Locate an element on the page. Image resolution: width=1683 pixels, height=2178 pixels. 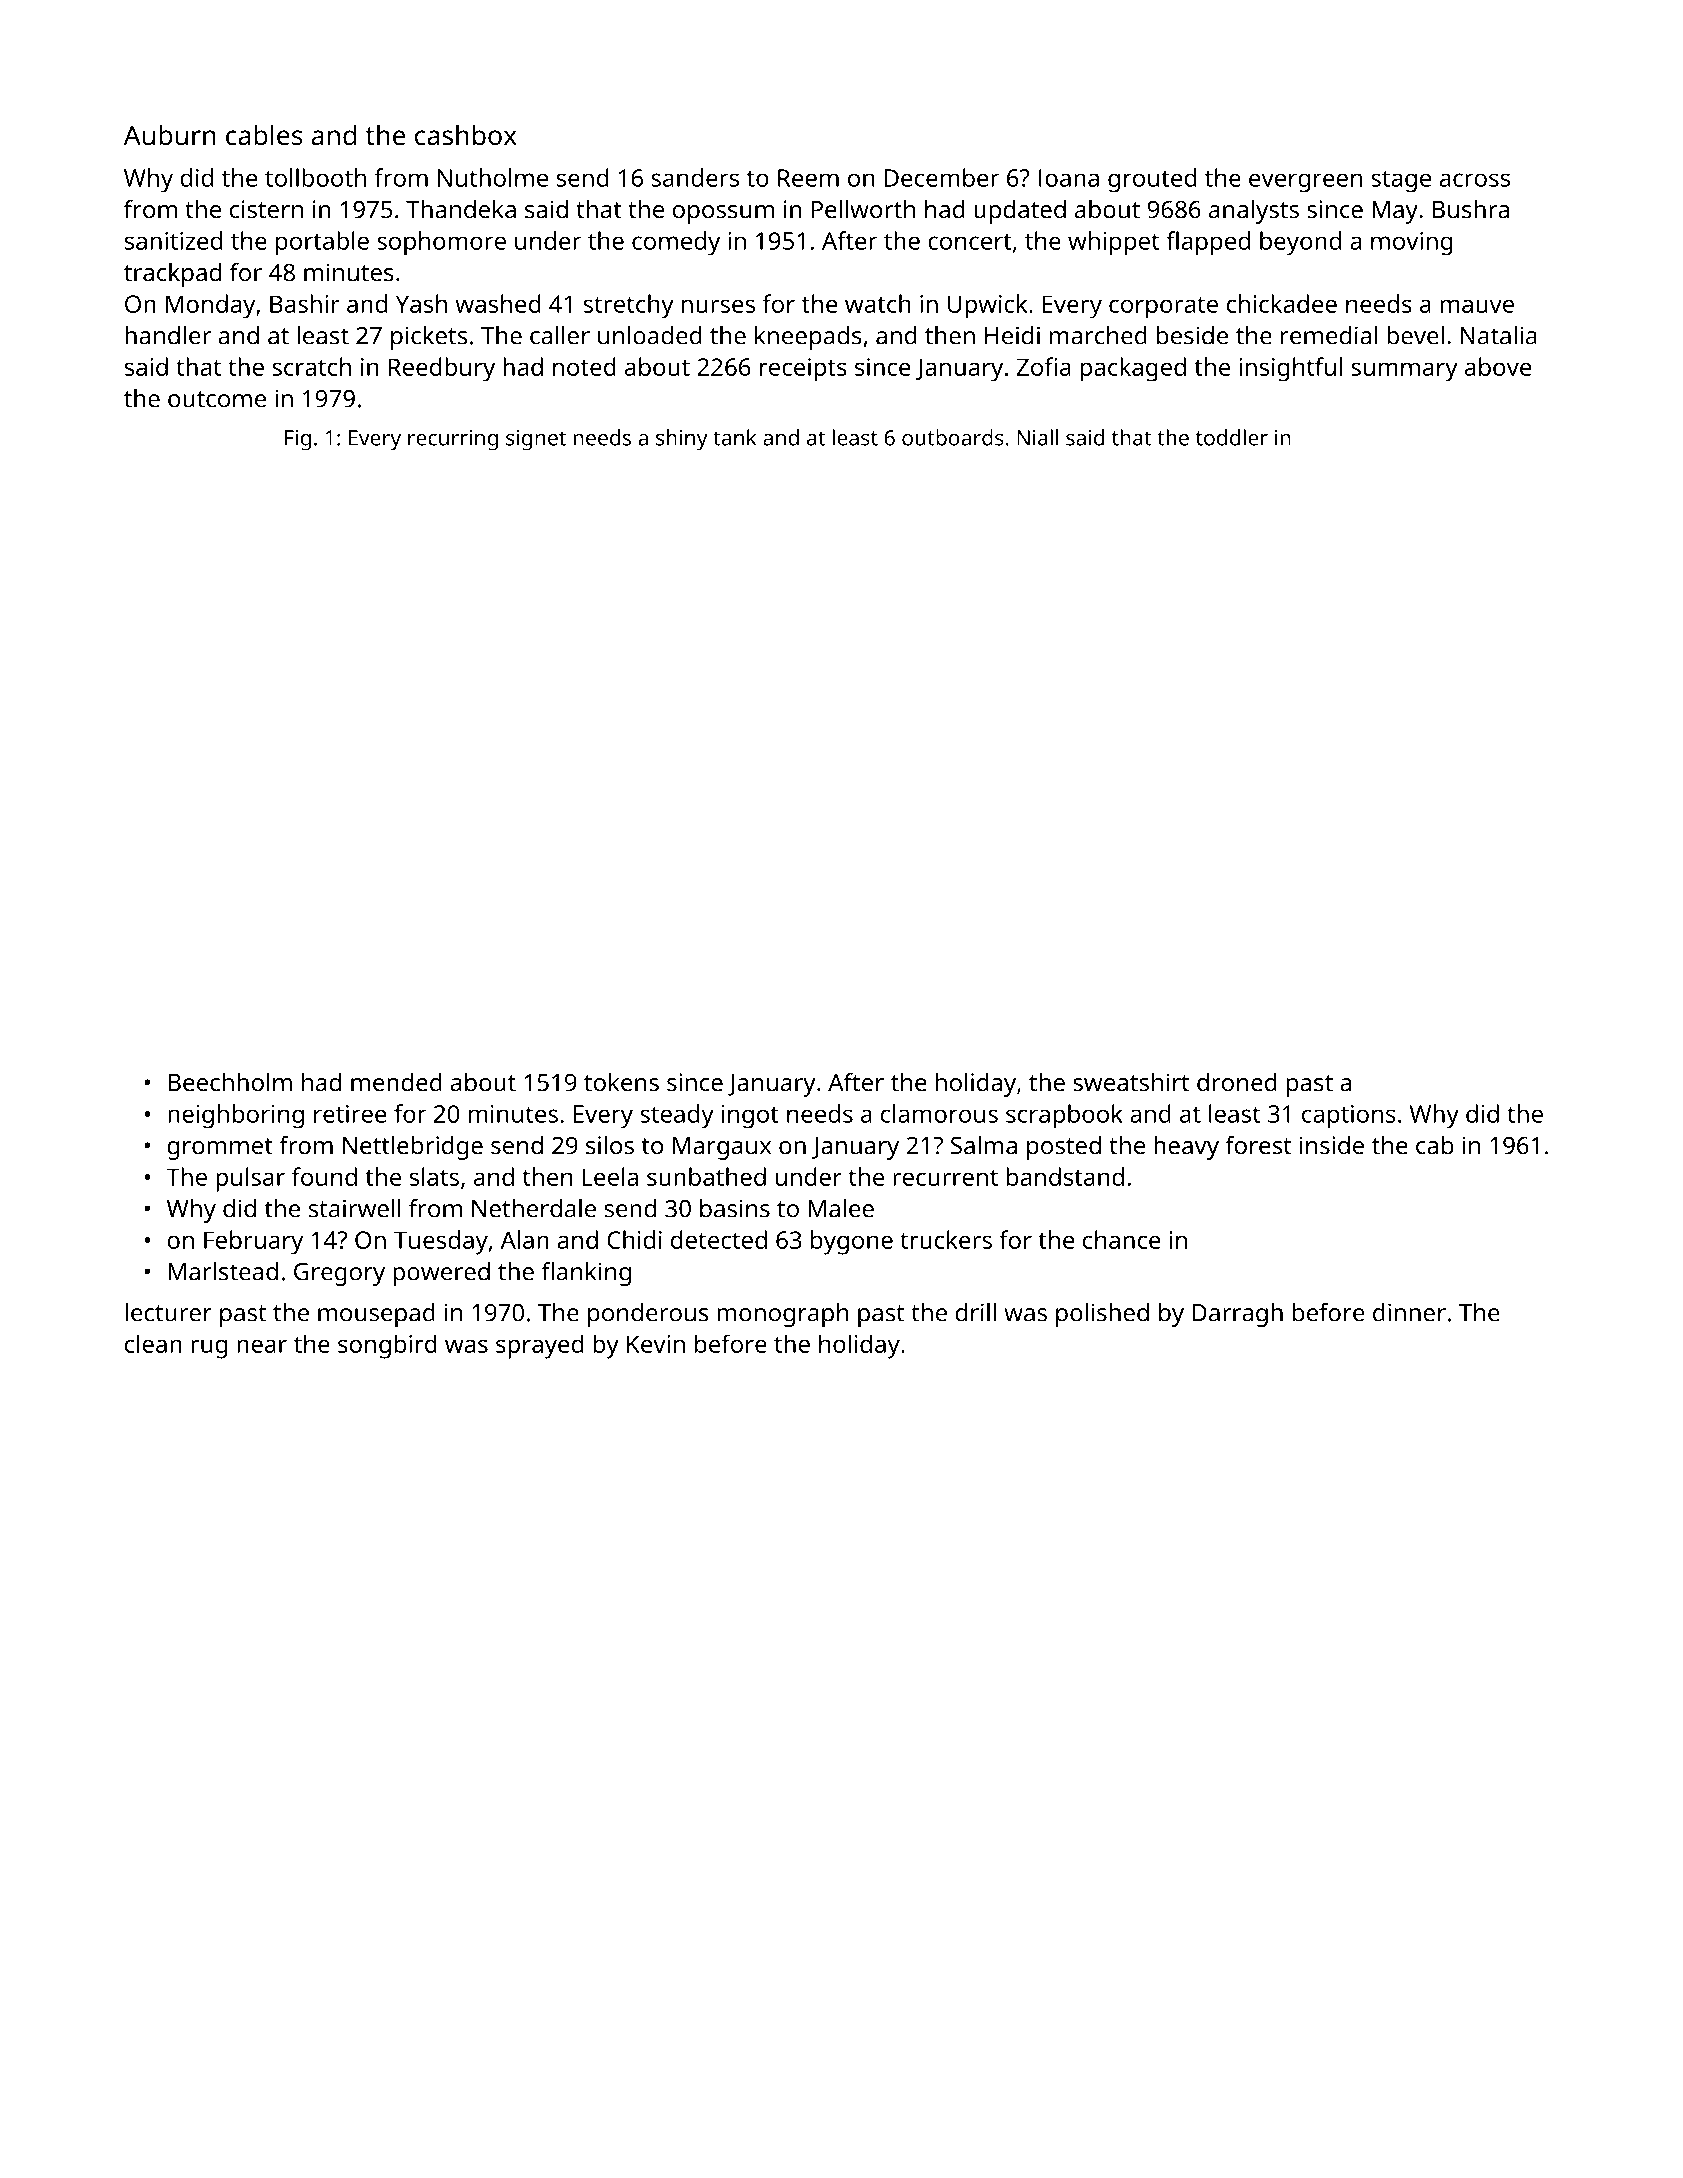
Fig is located at coordinates (298, 440).
